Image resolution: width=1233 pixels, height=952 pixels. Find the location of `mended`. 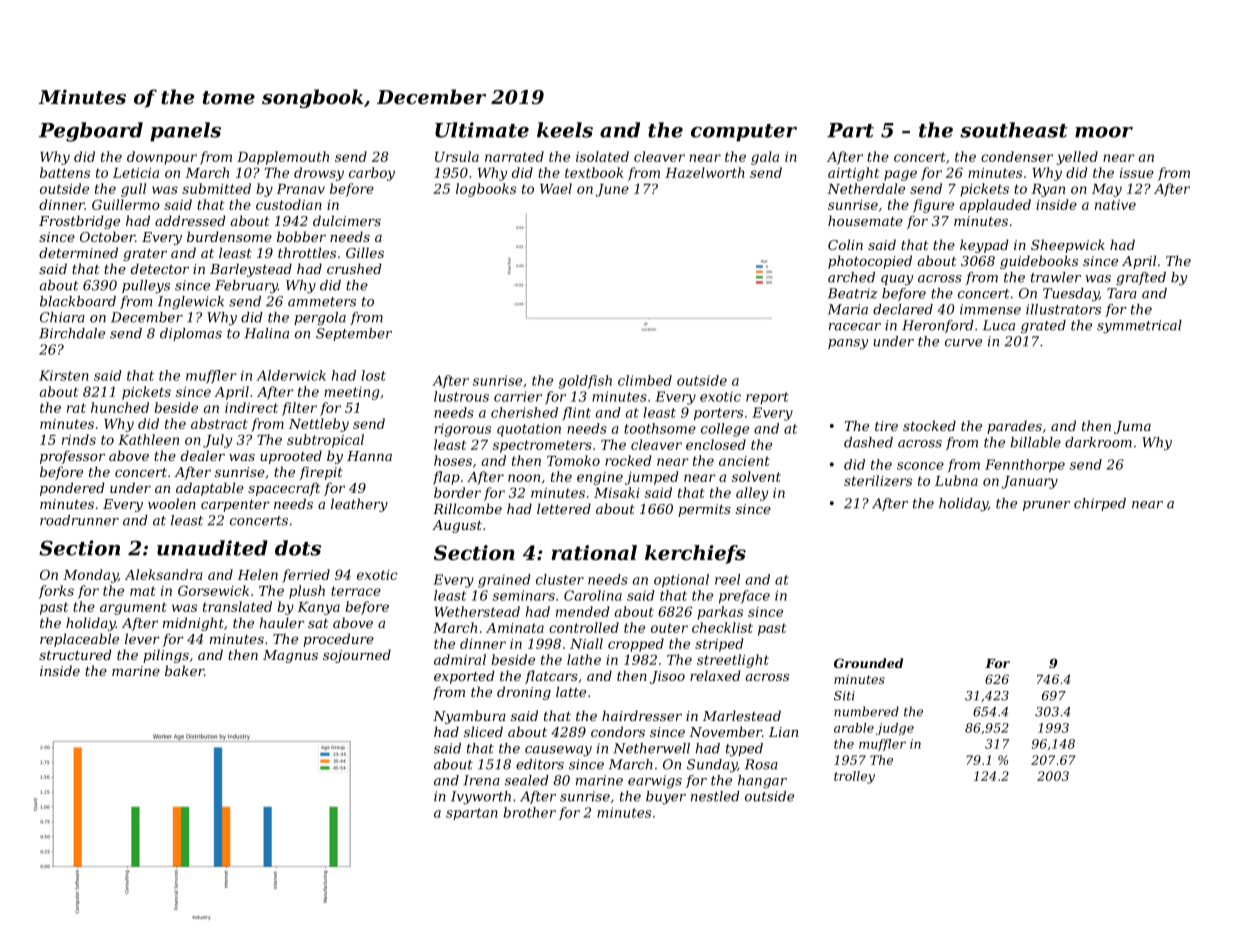

mended is located at coordinates (582, 611).
